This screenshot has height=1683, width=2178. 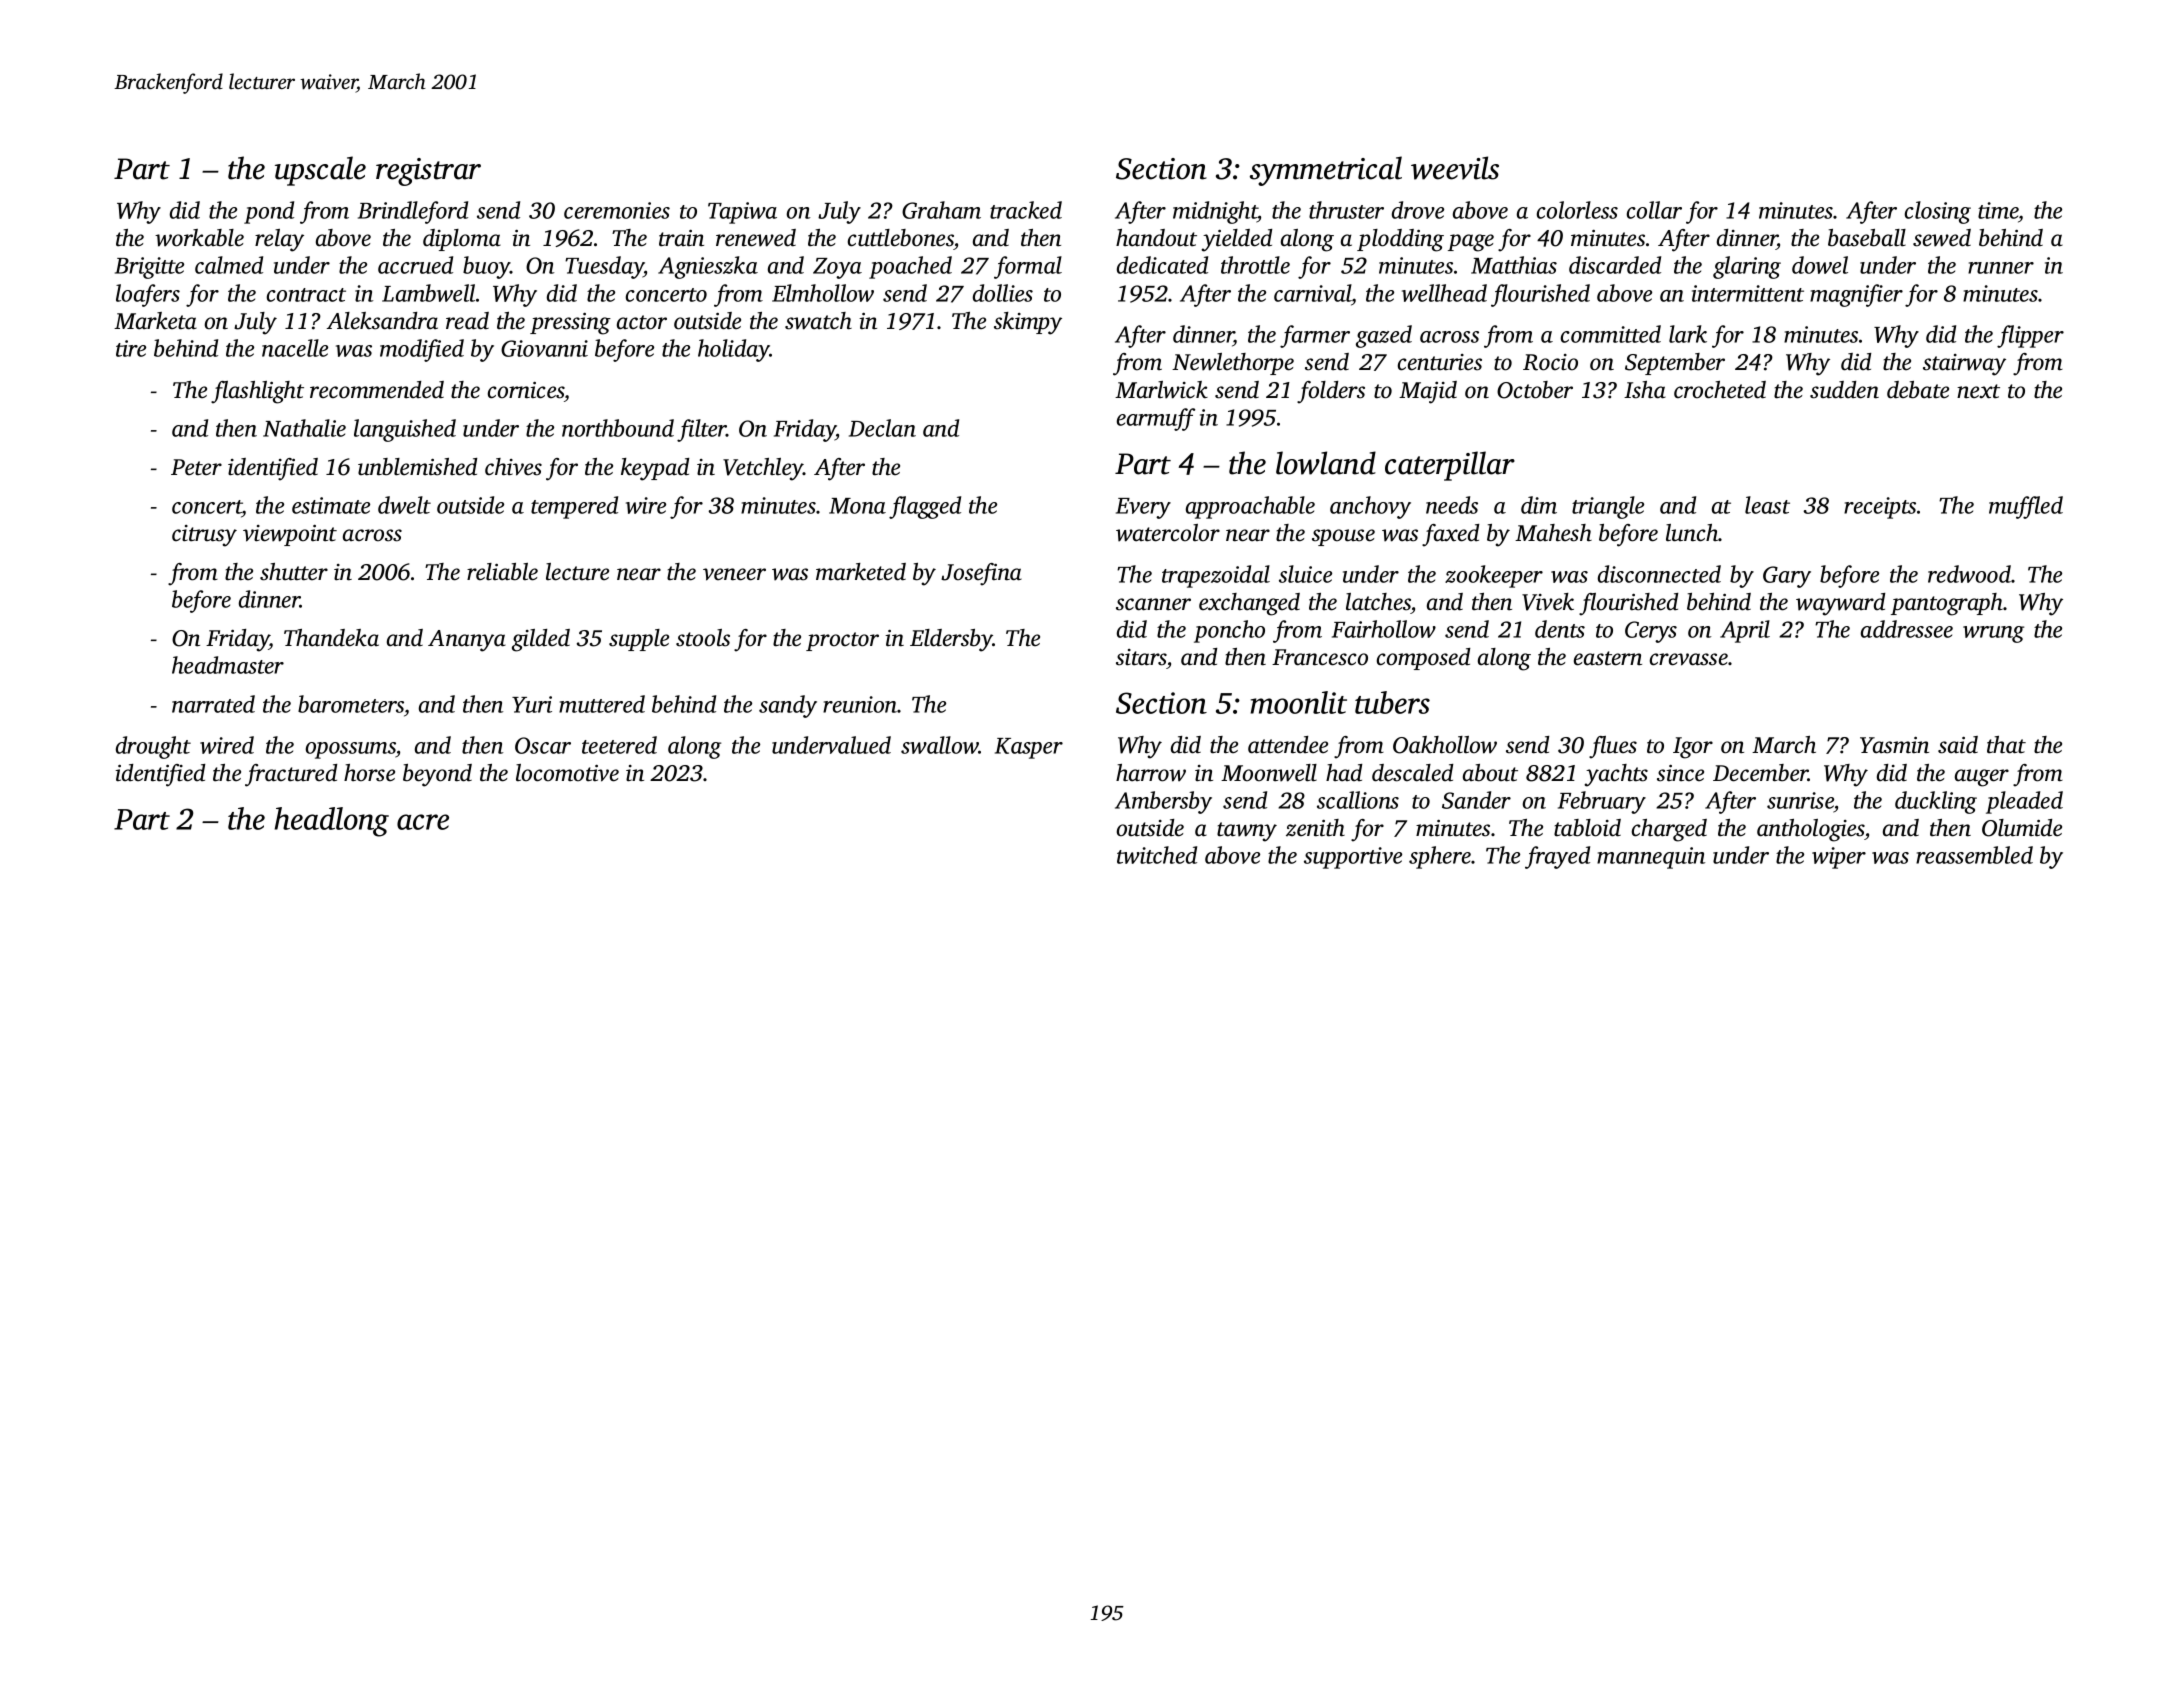 What do you see at coordinates (823, 293) in the screenshot?
I see `Elmhollow` at bounding box center [823, 293].
